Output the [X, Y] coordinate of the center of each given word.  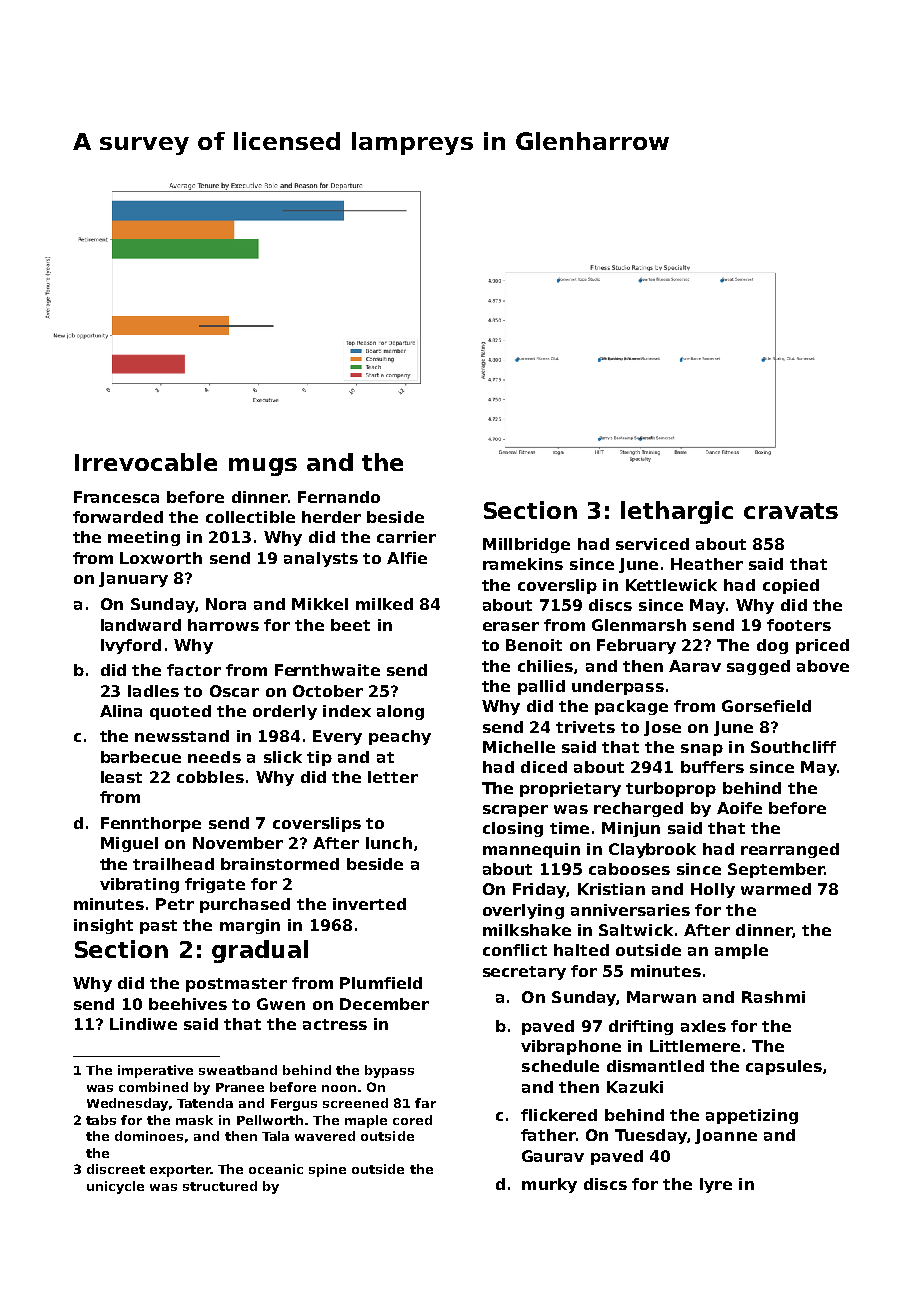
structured [220, 1186]
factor [194, 670]
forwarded [118, 517]
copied [791, 586]
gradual [260, 951]
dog [772, 646]
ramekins [523, 564]
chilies [545, 666]
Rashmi [773, 997]
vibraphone [571, 1047]
